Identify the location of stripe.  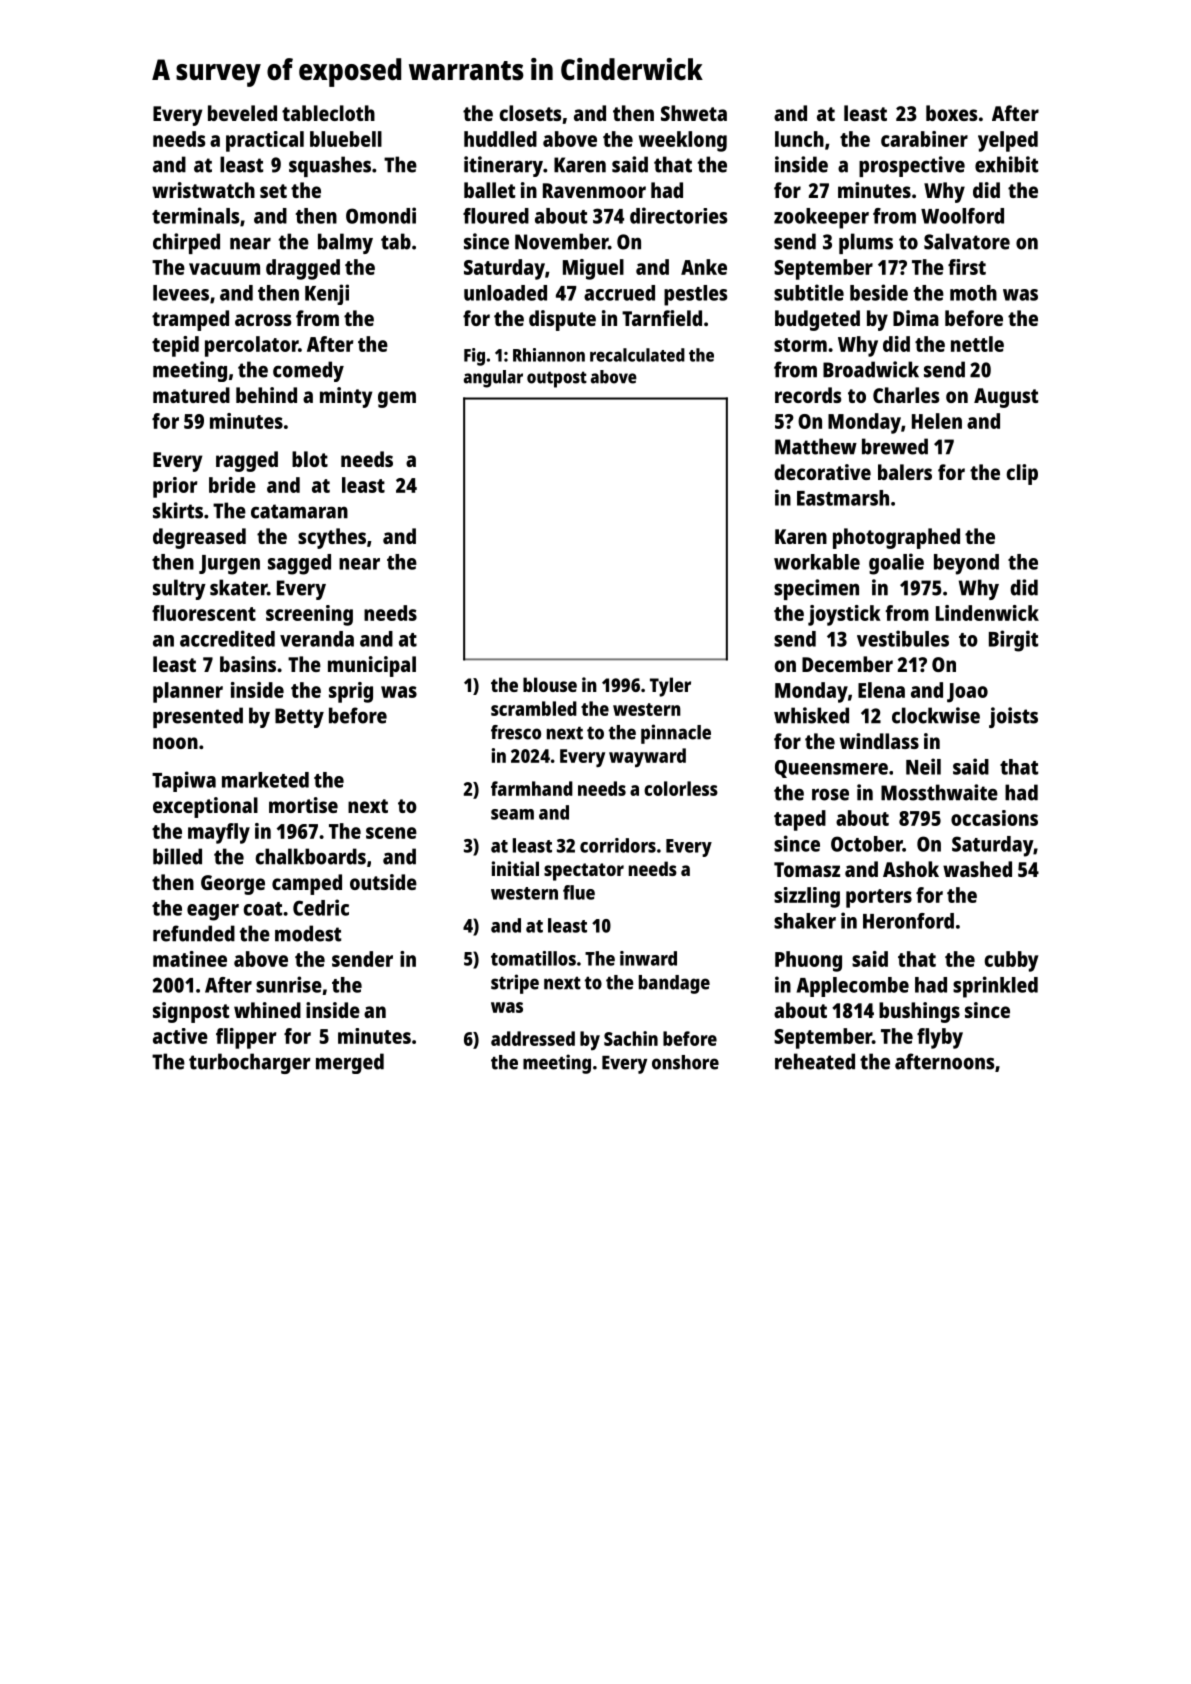
(515, 984).
